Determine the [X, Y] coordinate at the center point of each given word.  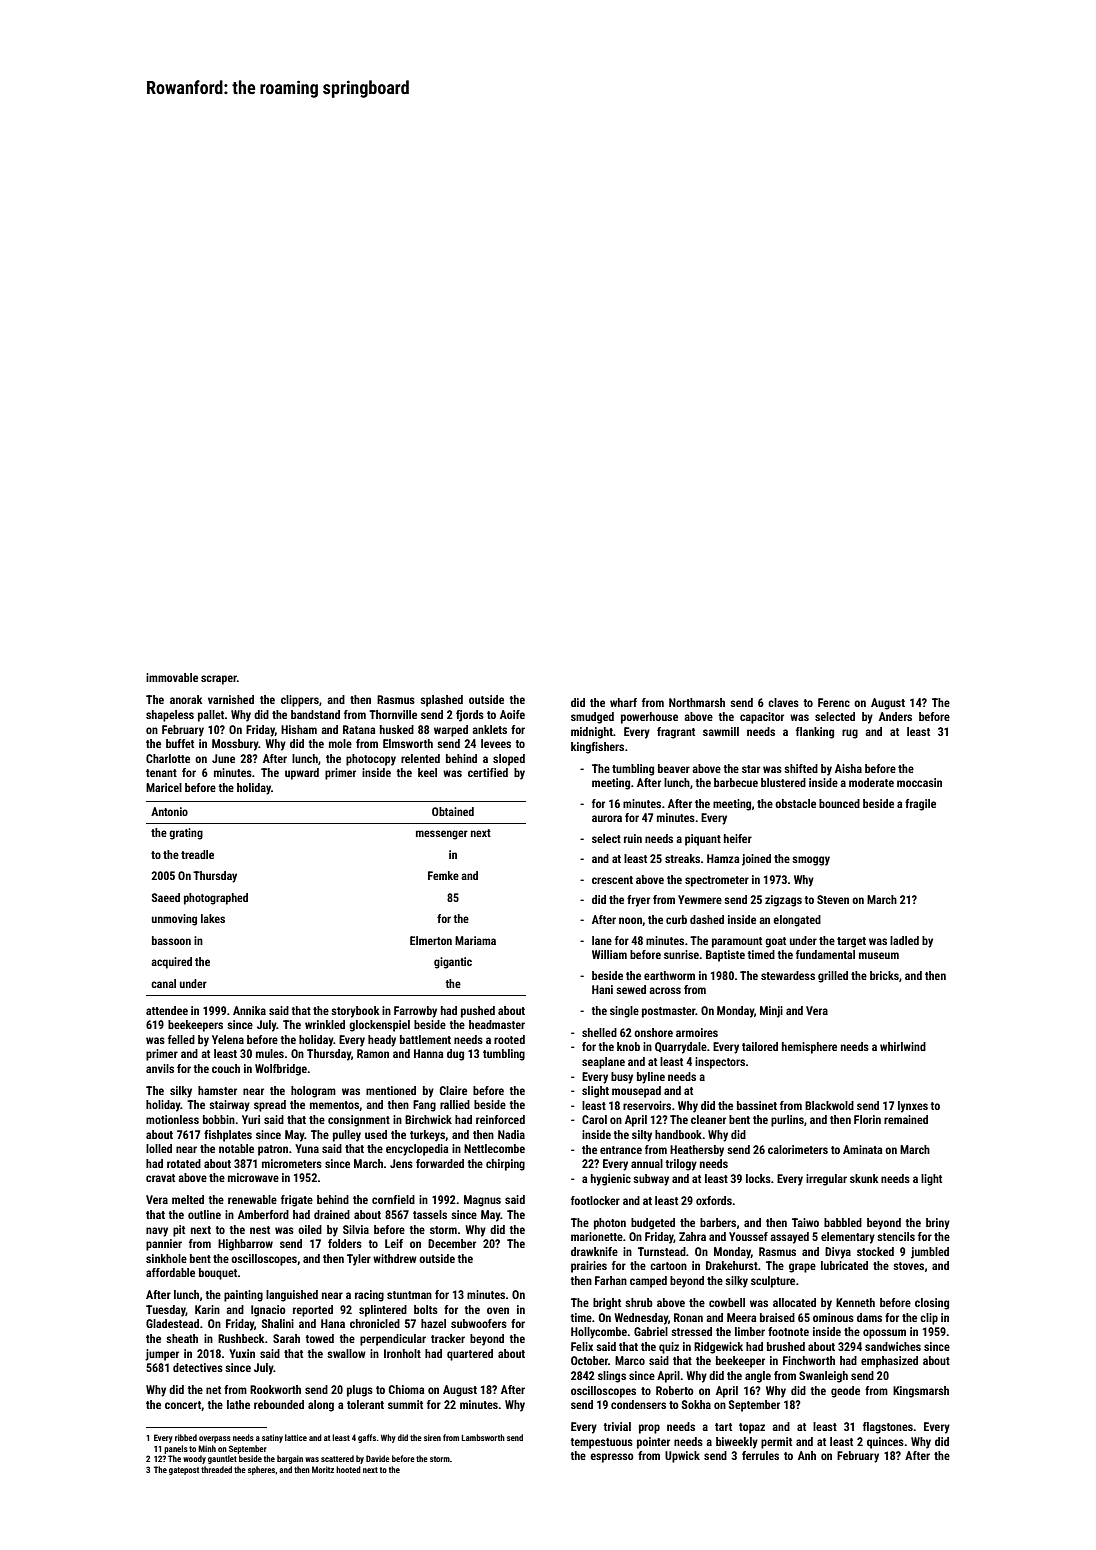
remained [906, 1119]
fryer [638, 901]
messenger [442, 835]
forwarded [440, 1163]
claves [783, 702]
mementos [334, 1105]
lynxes [913, 1107]
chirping [505, 1165]
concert [183, 1405]
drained [332, 1214]
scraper [219, 680]
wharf [623, 702]
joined [756, 860]
